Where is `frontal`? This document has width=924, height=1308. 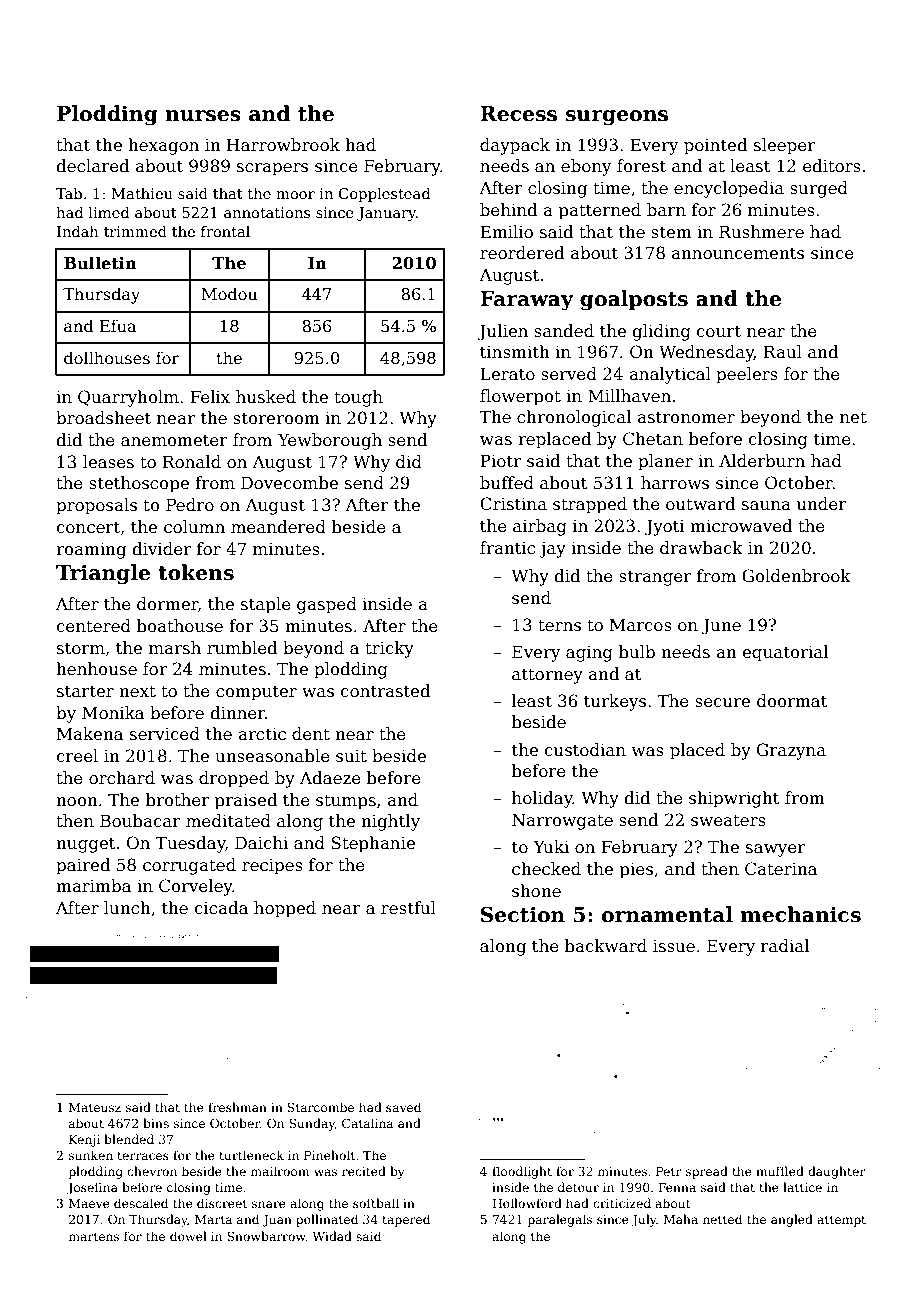 frontal is located at coordinates (225, 231).
